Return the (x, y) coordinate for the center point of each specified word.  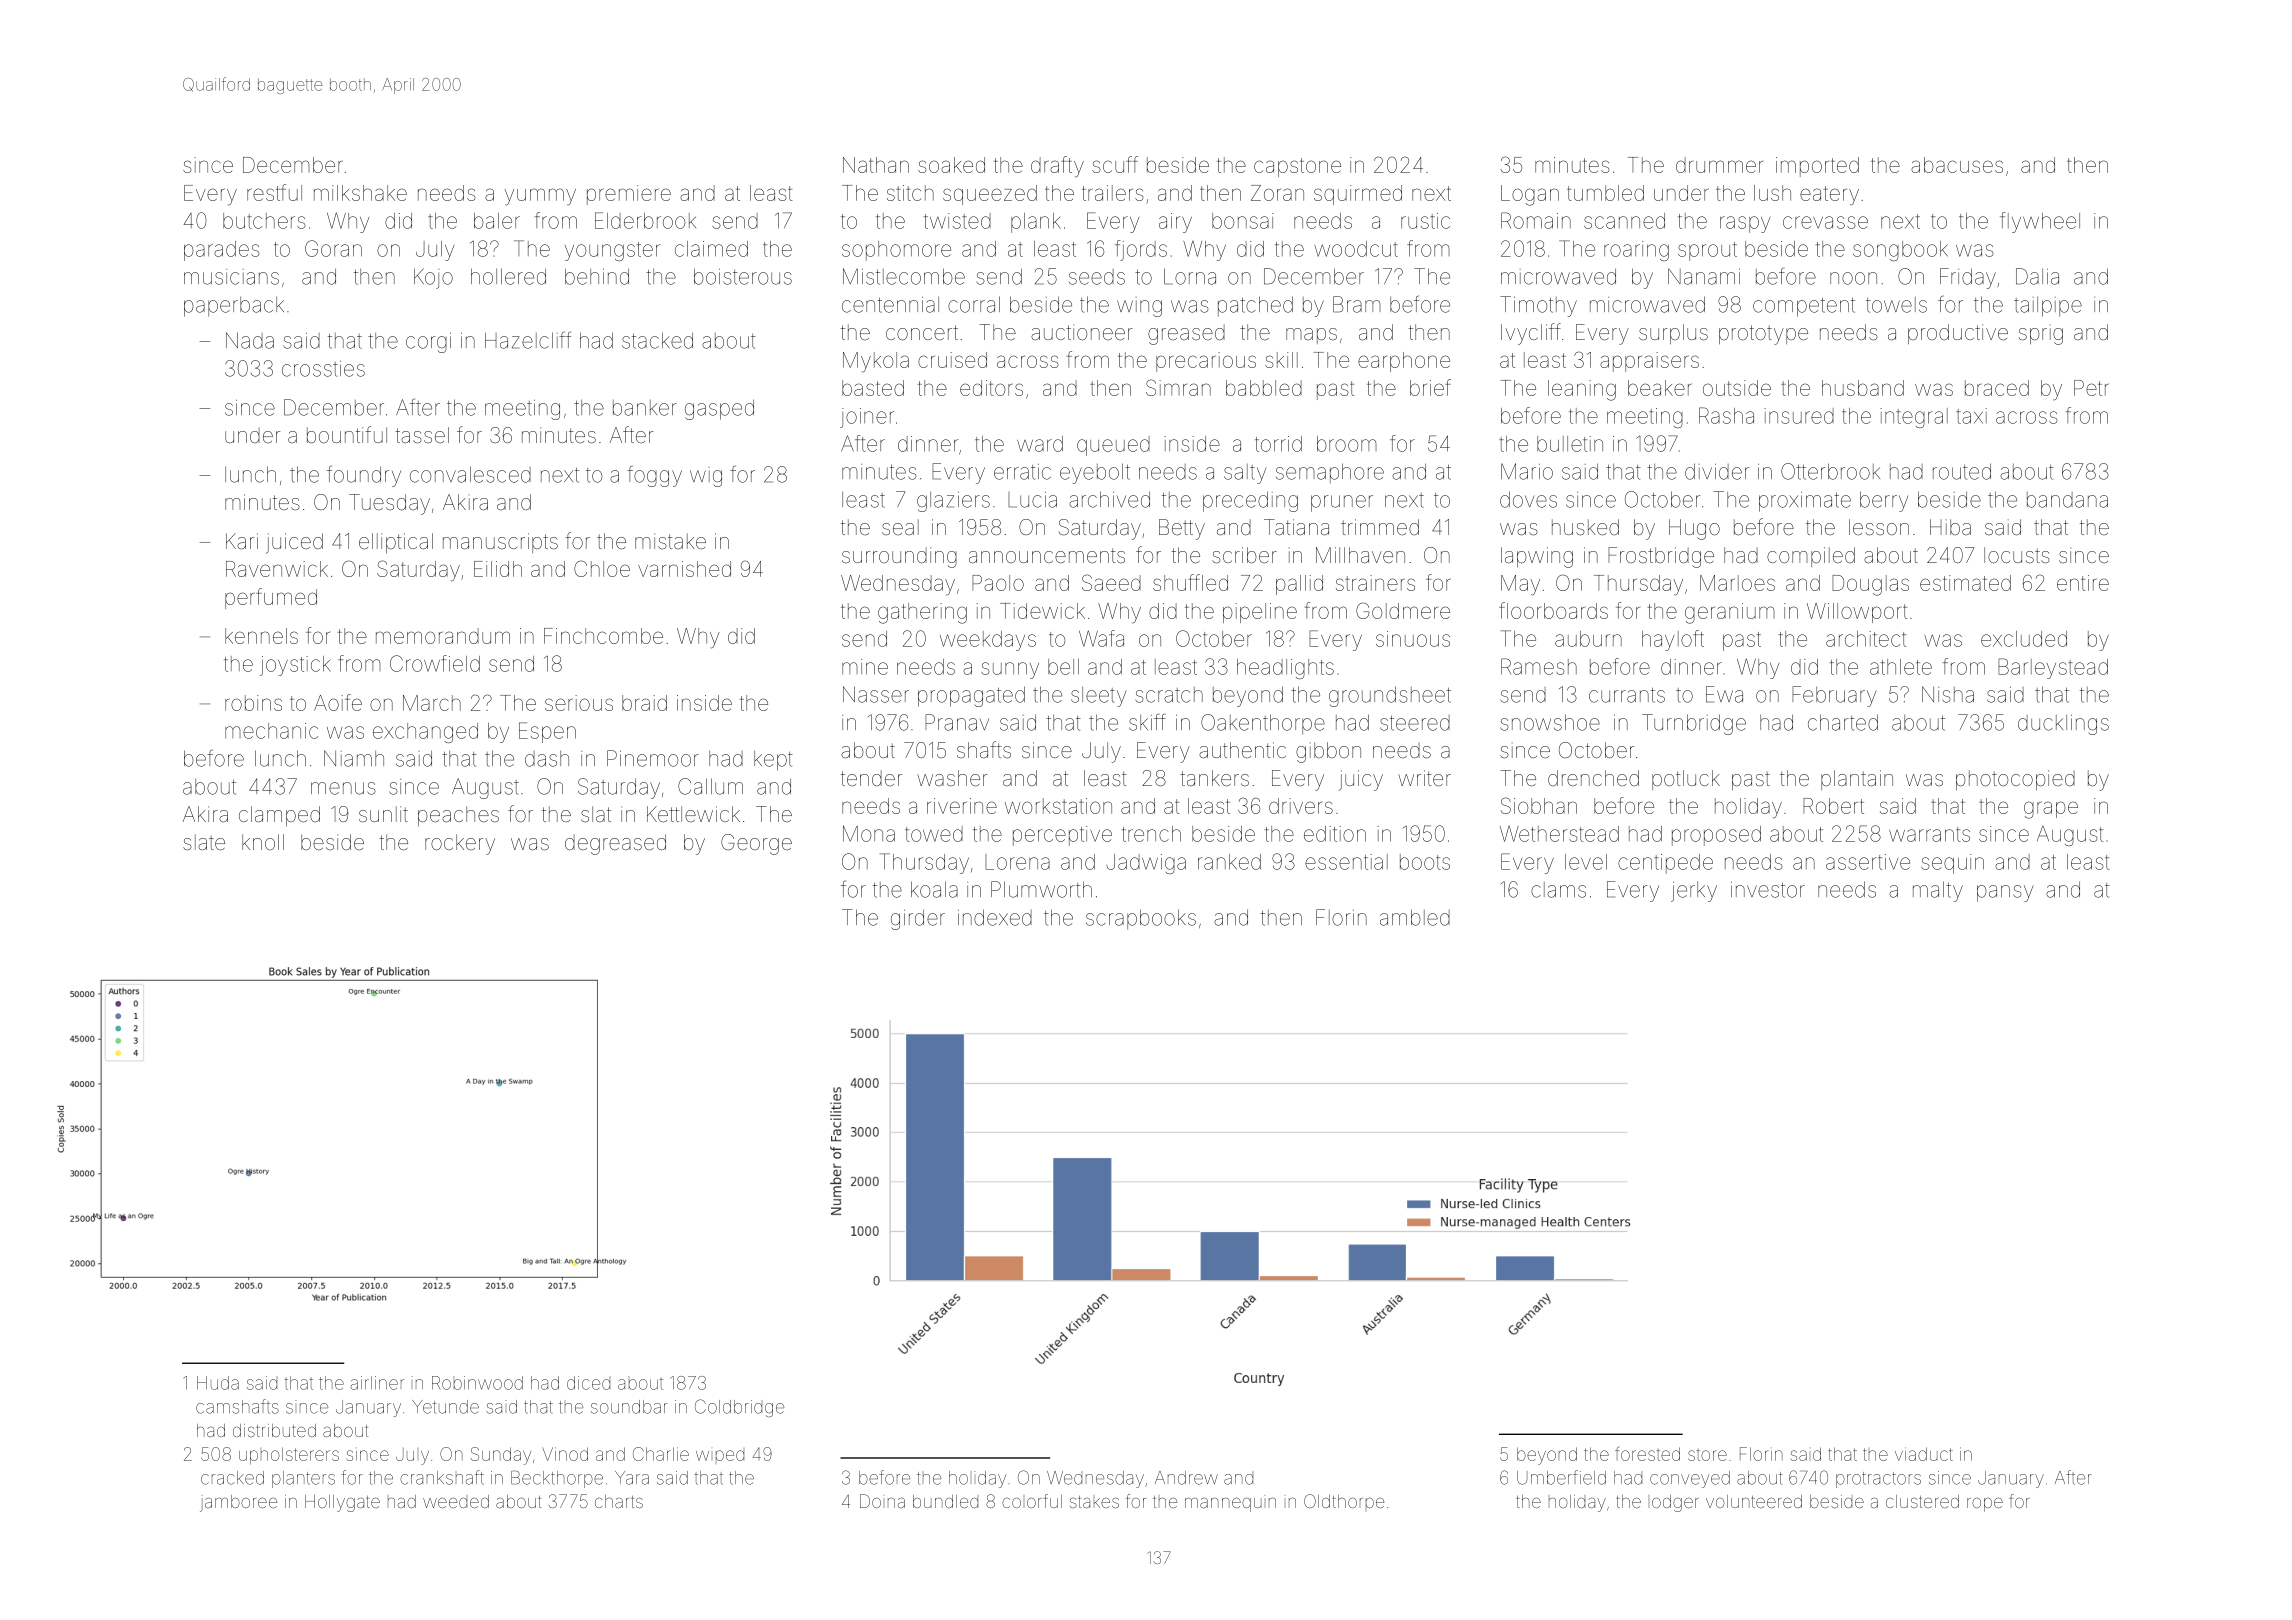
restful (274, 192)
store (1707, 1455)
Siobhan (1539, 805)
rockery (460, 844)
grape (2051, 810)
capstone (1297, 167)
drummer (1719, 165)
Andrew (1186, 1478)
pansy (2005, 893)
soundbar (629, 1407)
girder (918, 919)
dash (547, 759)
